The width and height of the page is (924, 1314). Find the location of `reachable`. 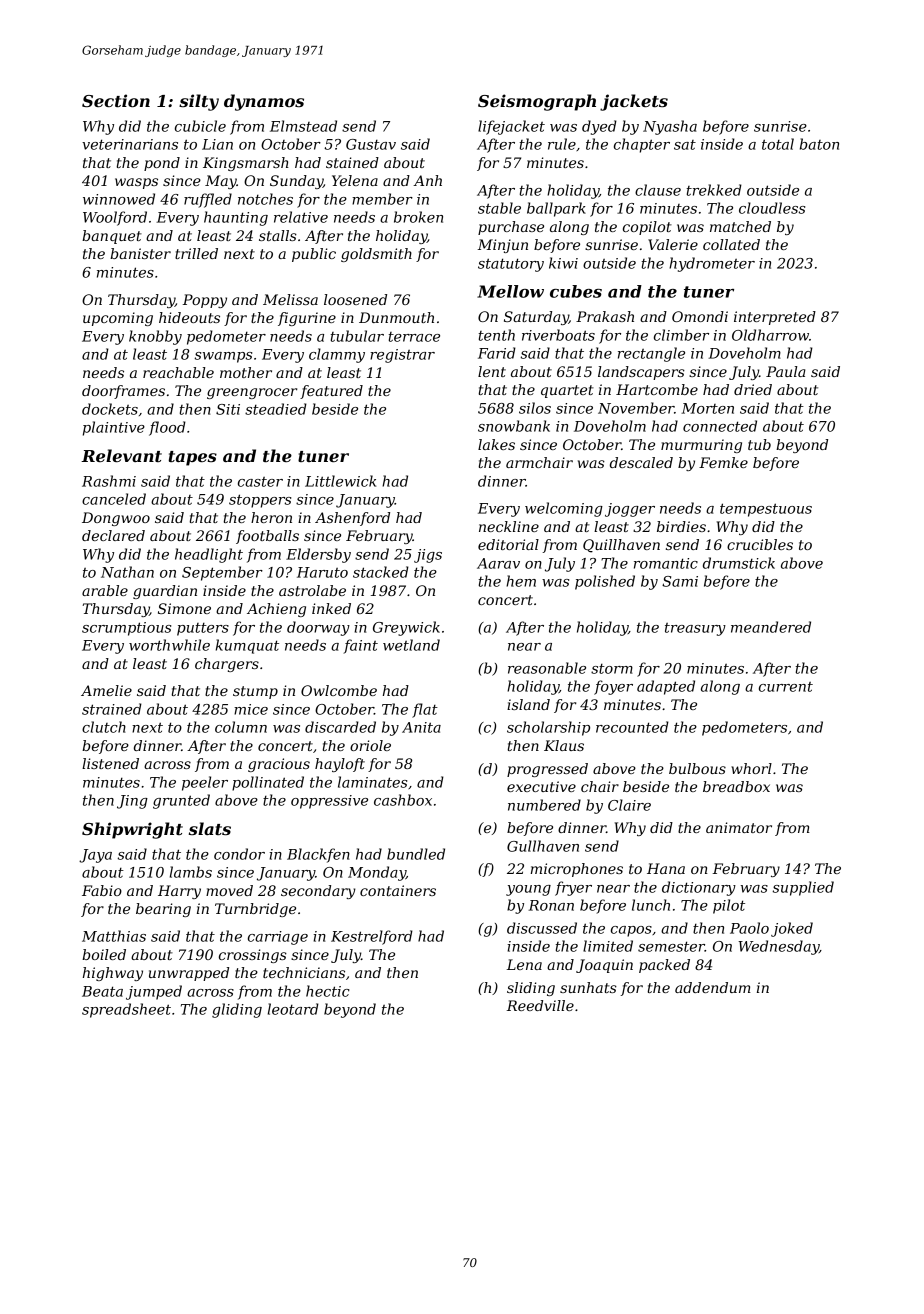

reachable is located at coordinates (178, 372).
